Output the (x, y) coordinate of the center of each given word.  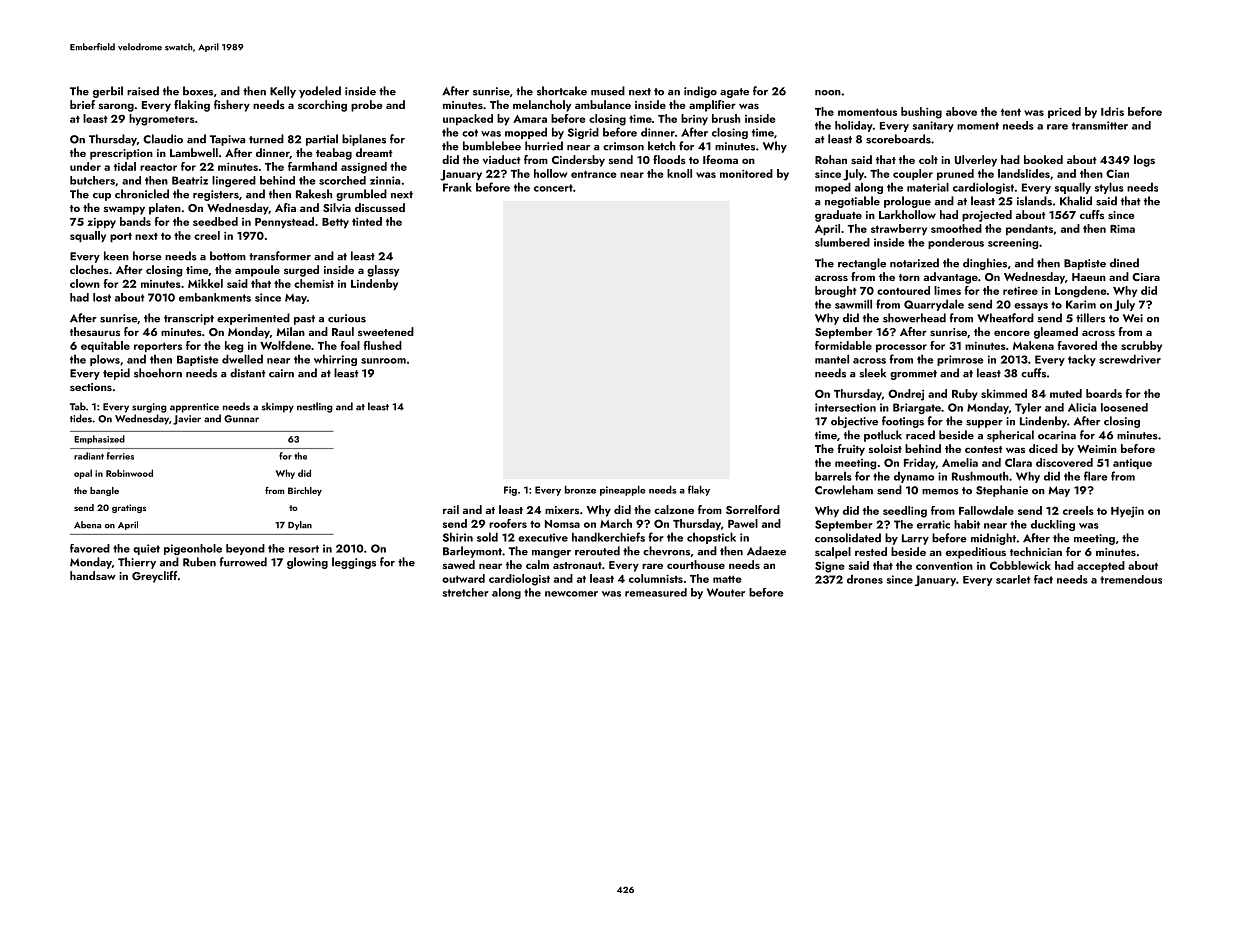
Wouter (726, 592)
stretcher (465, 592)
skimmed (1004, 393)
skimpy (277, 407)
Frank (457, 187)
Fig (510, 491)
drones (865, 579)
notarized (914, 263)
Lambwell (194, 152)
